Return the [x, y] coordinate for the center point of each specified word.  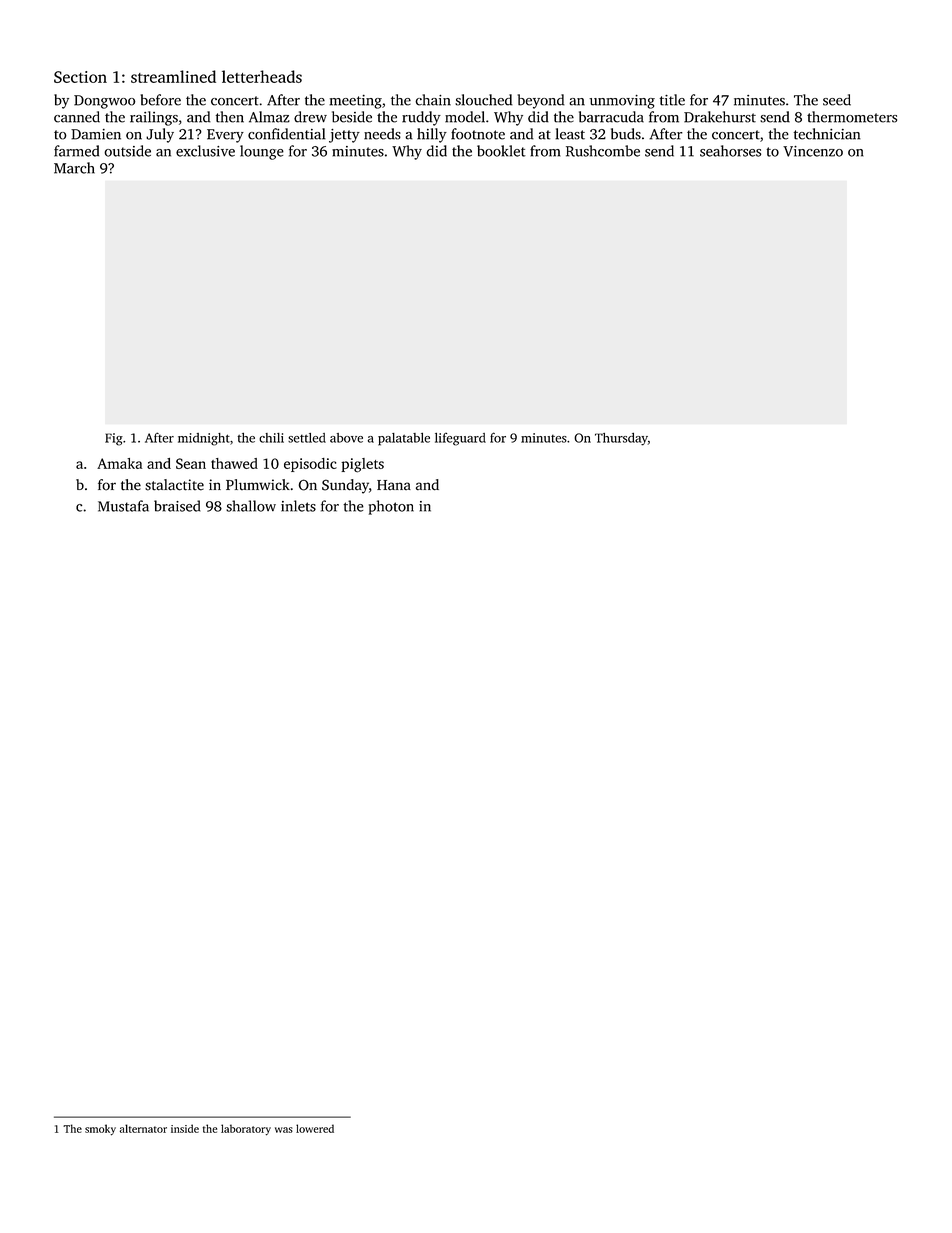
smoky [100, 1130]
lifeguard [460, 439]
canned [77, 117]
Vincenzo [813, 151]
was [284, 1130]
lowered [315, 1128]
